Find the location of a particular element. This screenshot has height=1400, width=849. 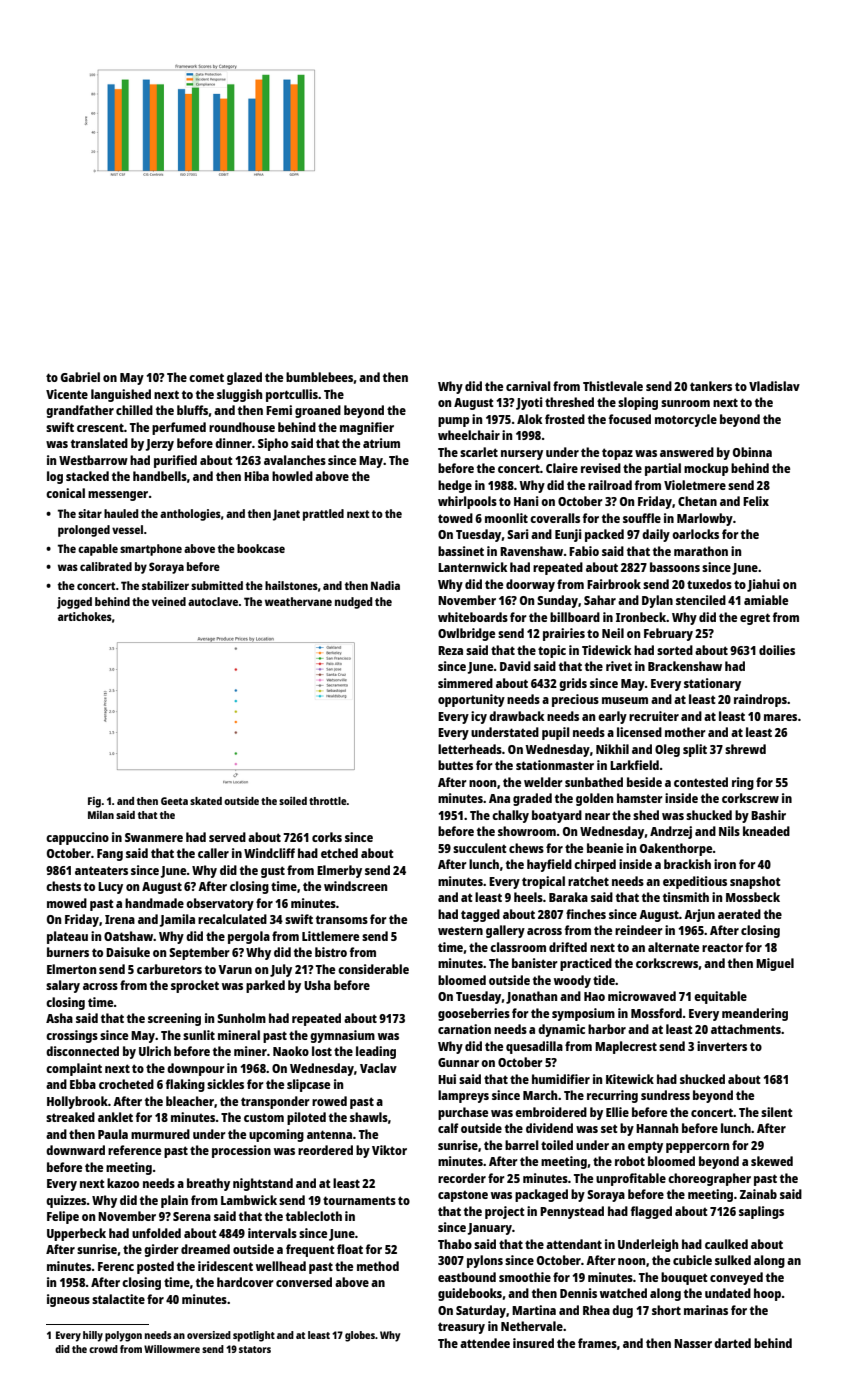

pump is located at coordinates (454, 422).
